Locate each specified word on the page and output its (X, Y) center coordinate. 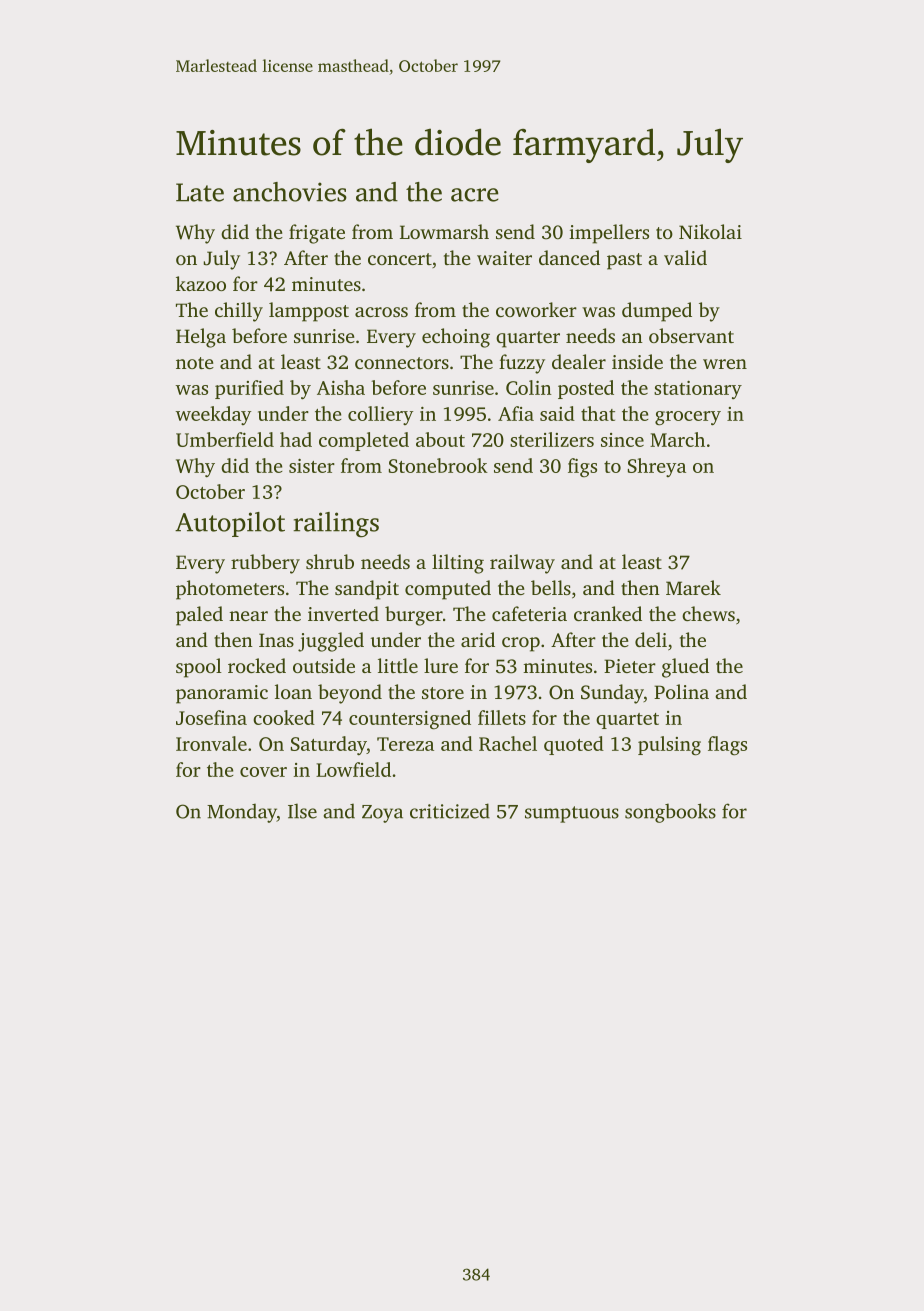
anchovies (290, 192)
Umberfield (225, 439)
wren (725, 364)
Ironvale (211, 743)
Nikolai (710, 231)
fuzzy (522, 364)
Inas (276, 640)
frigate (317, 234)
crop (521, 644)
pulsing (669, 746)
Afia (516, 413)
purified (249, 389)
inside (637, 361)
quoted (574, 745)
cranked (608, 613)
